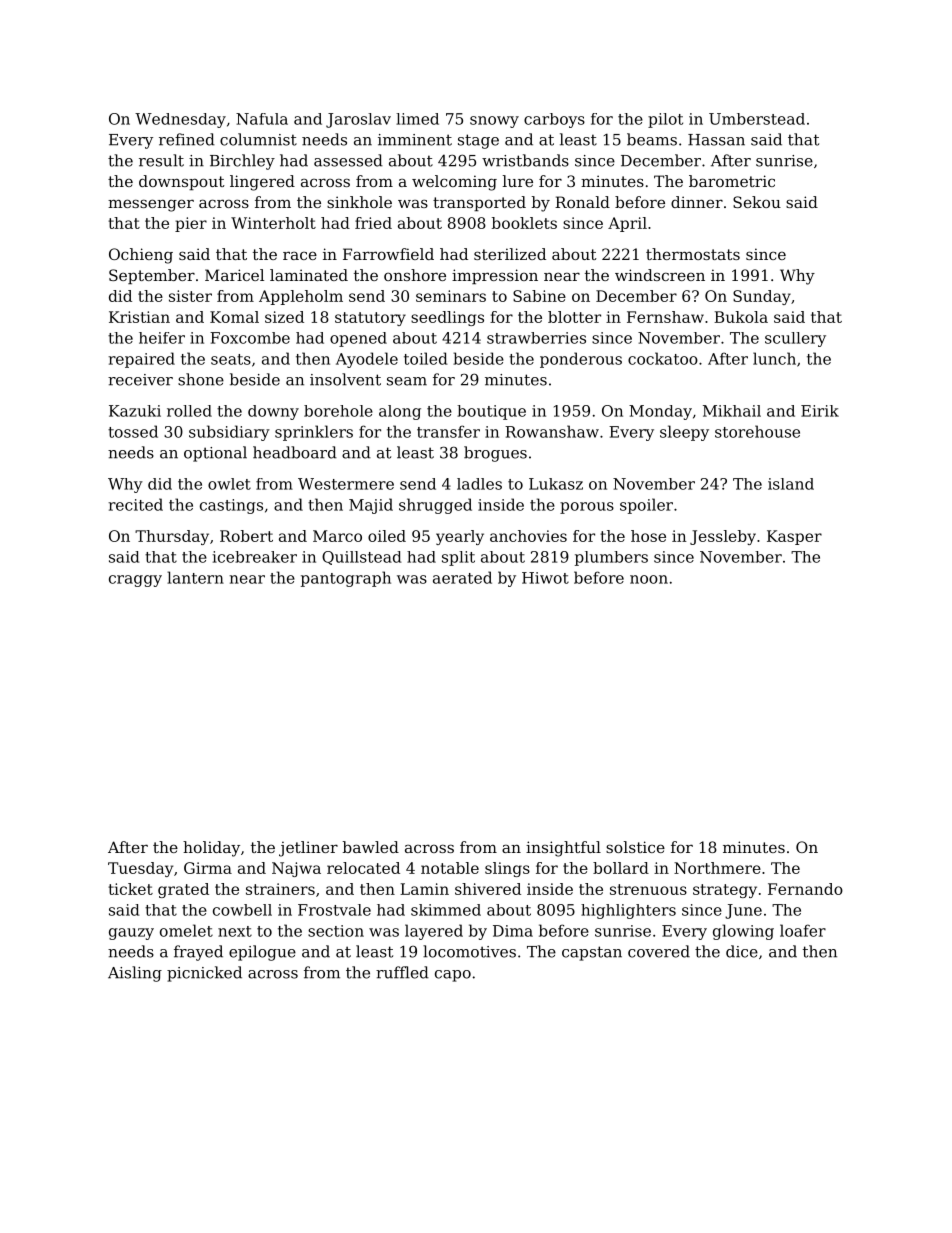 The height and width of the image is (1233, 952). I want to click on bawled, so click(371, 847).
